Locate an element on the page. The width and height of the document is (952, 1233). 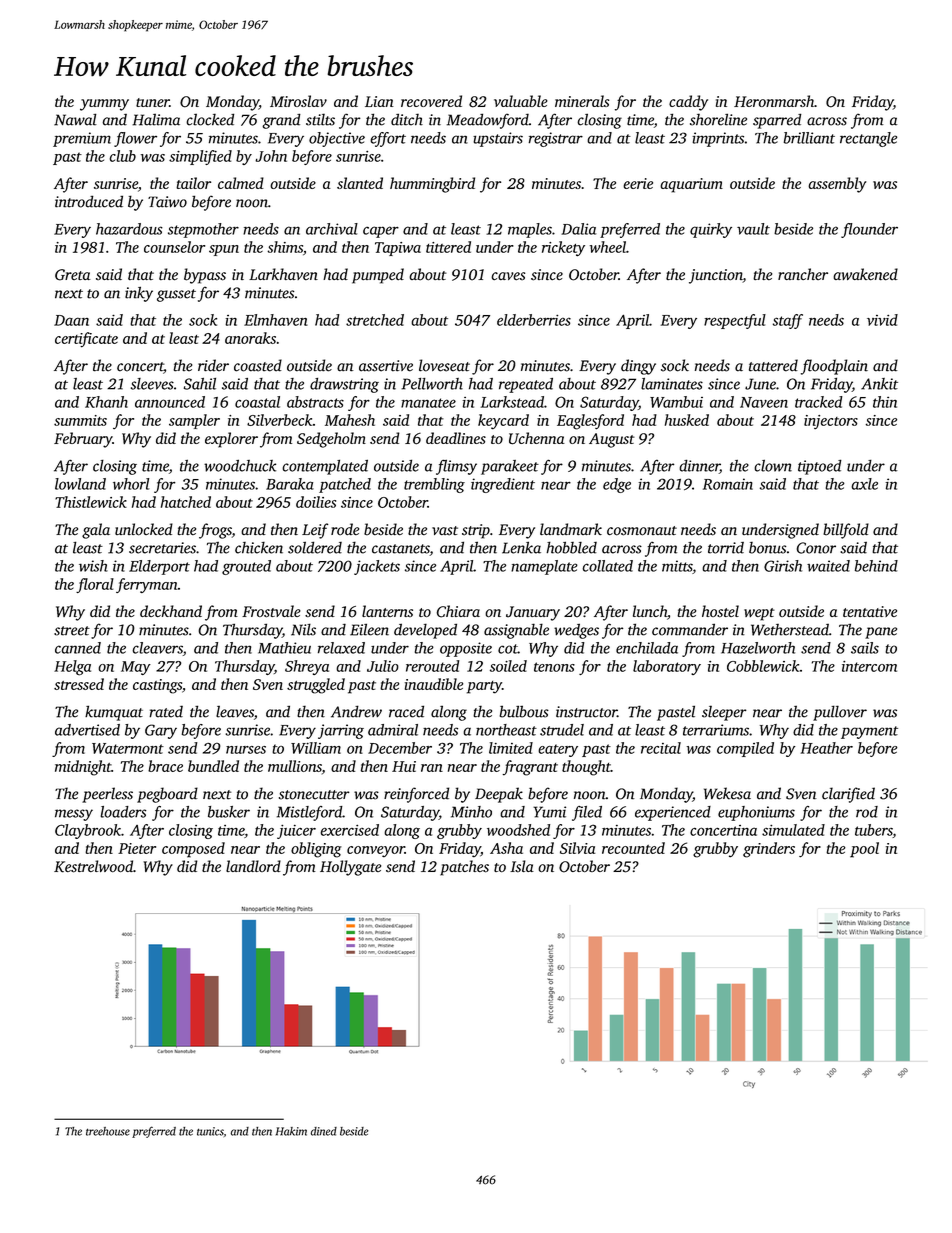
patches is located at coordinates (464, 868).
